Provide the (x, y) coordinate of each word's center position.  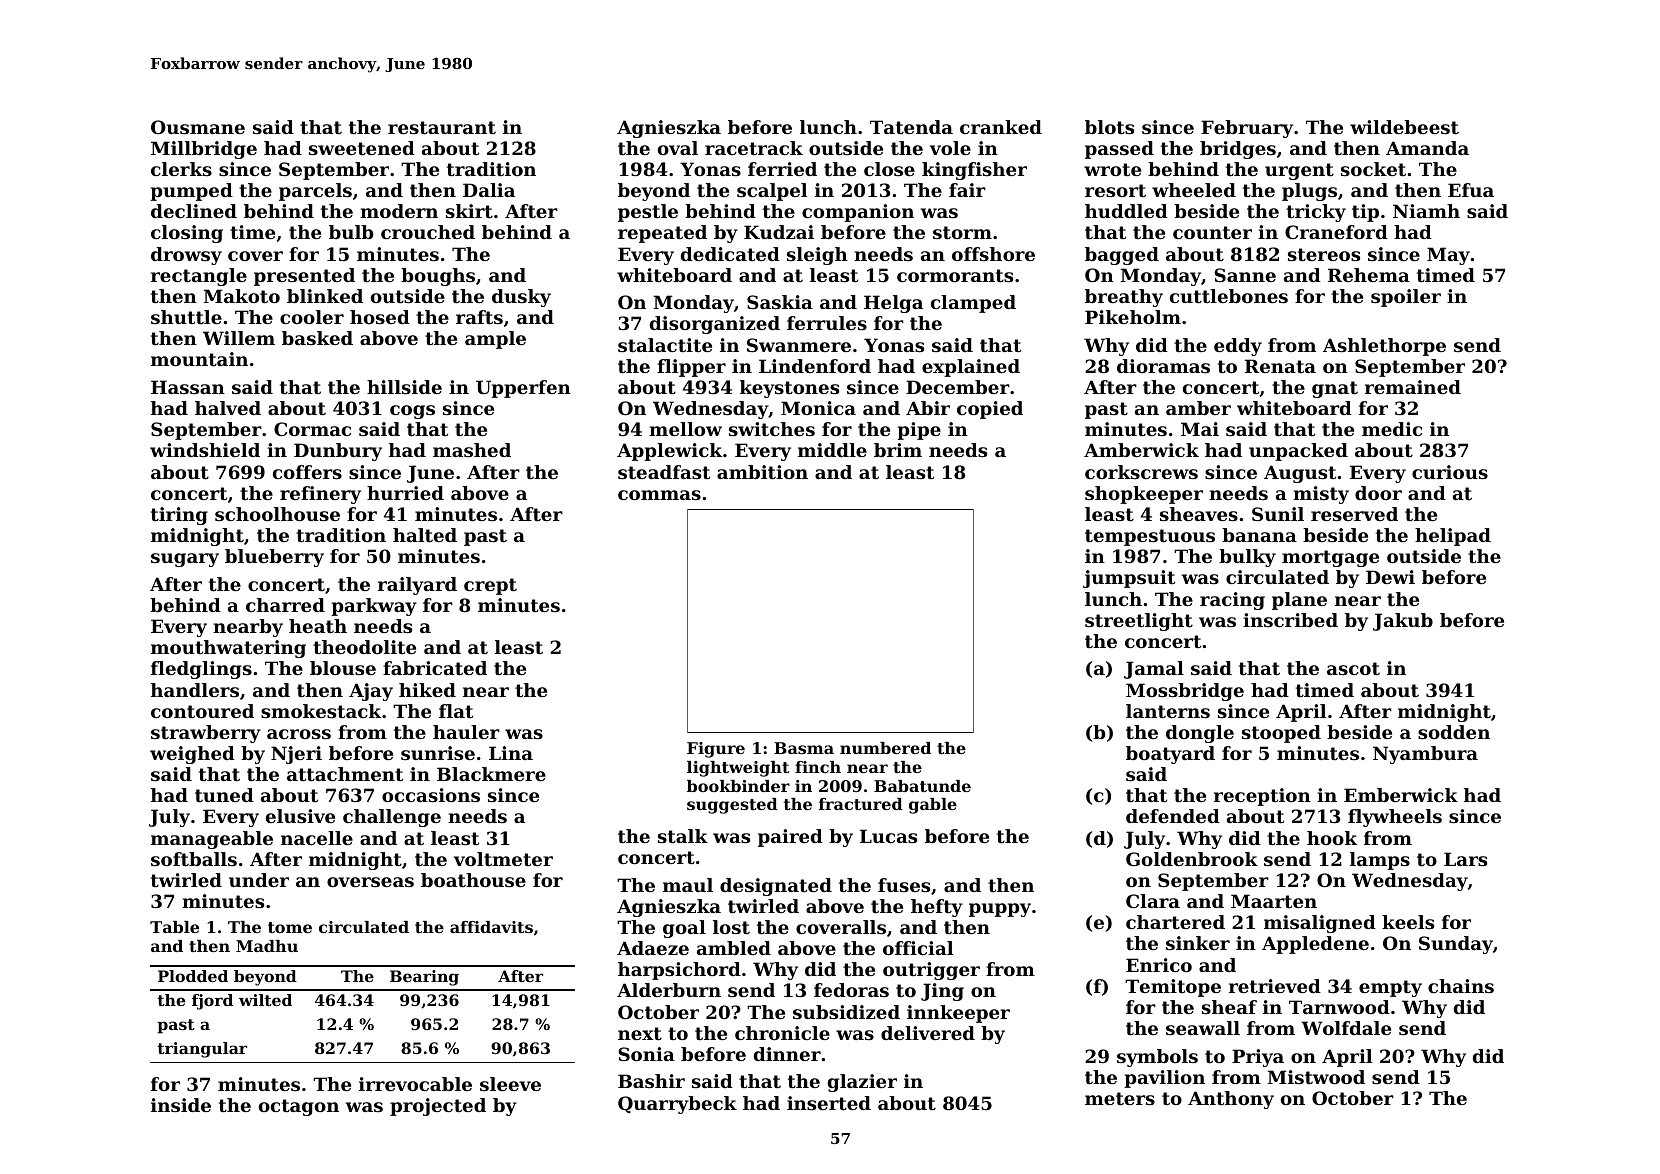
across (299, 734)
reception (1262, 797)
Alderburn (669, 990)
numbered (885, 748)
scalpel (772, 192)
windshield (205, 450)
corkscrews (1141, 472)
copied (990, 410)
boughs (438, 277)
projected (438, 1107)
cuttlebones (1229, 296)
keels (1408, 922)
